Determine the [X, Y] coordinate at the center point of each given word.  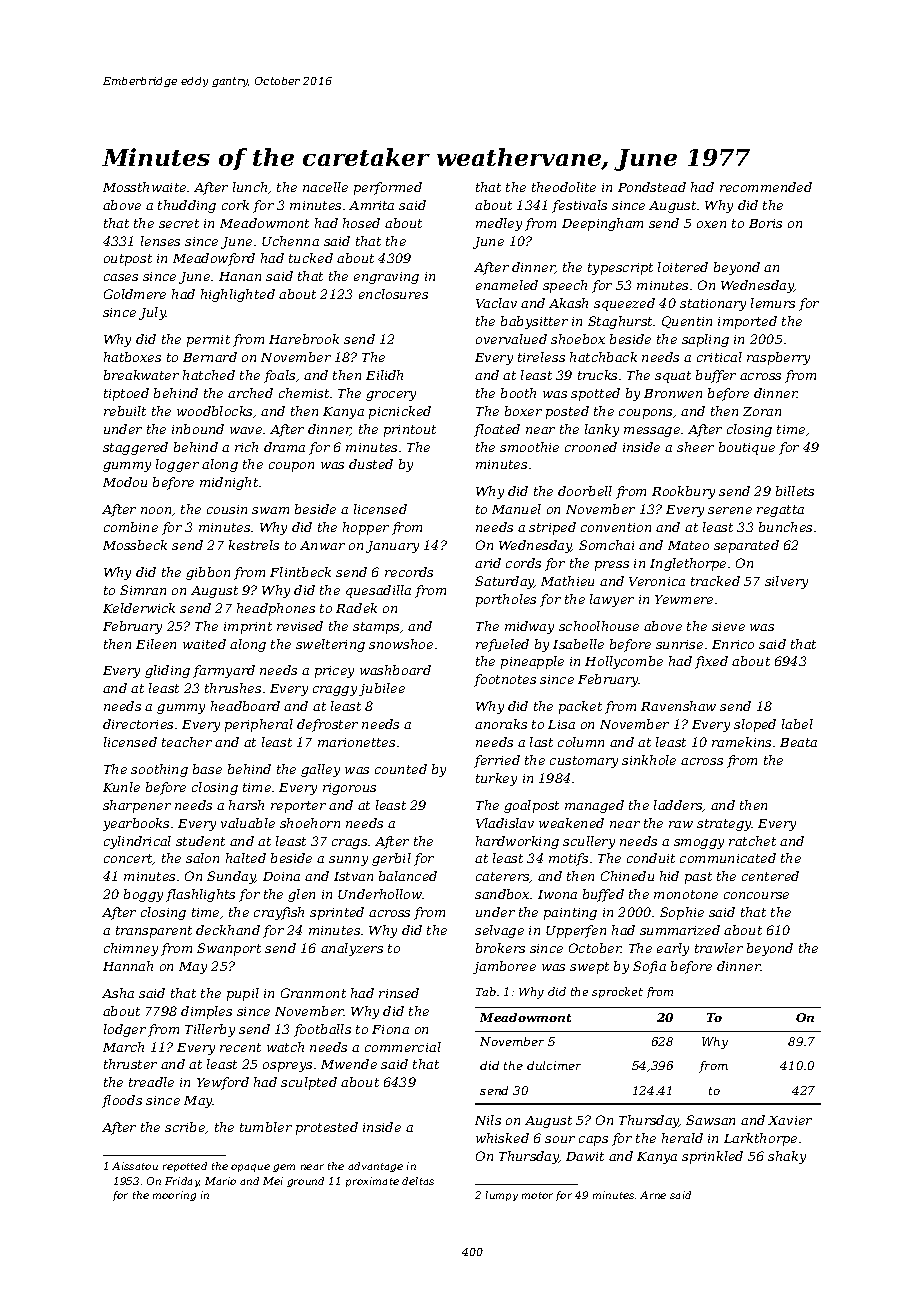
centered [770, 876]
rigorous [349, 789]
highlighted [238, 295]
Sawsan [710, 1120]
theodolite [564, 187]
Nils [488, 1120]
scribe [185, 1128]
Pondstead [652, 187]
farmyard [224, 671]
